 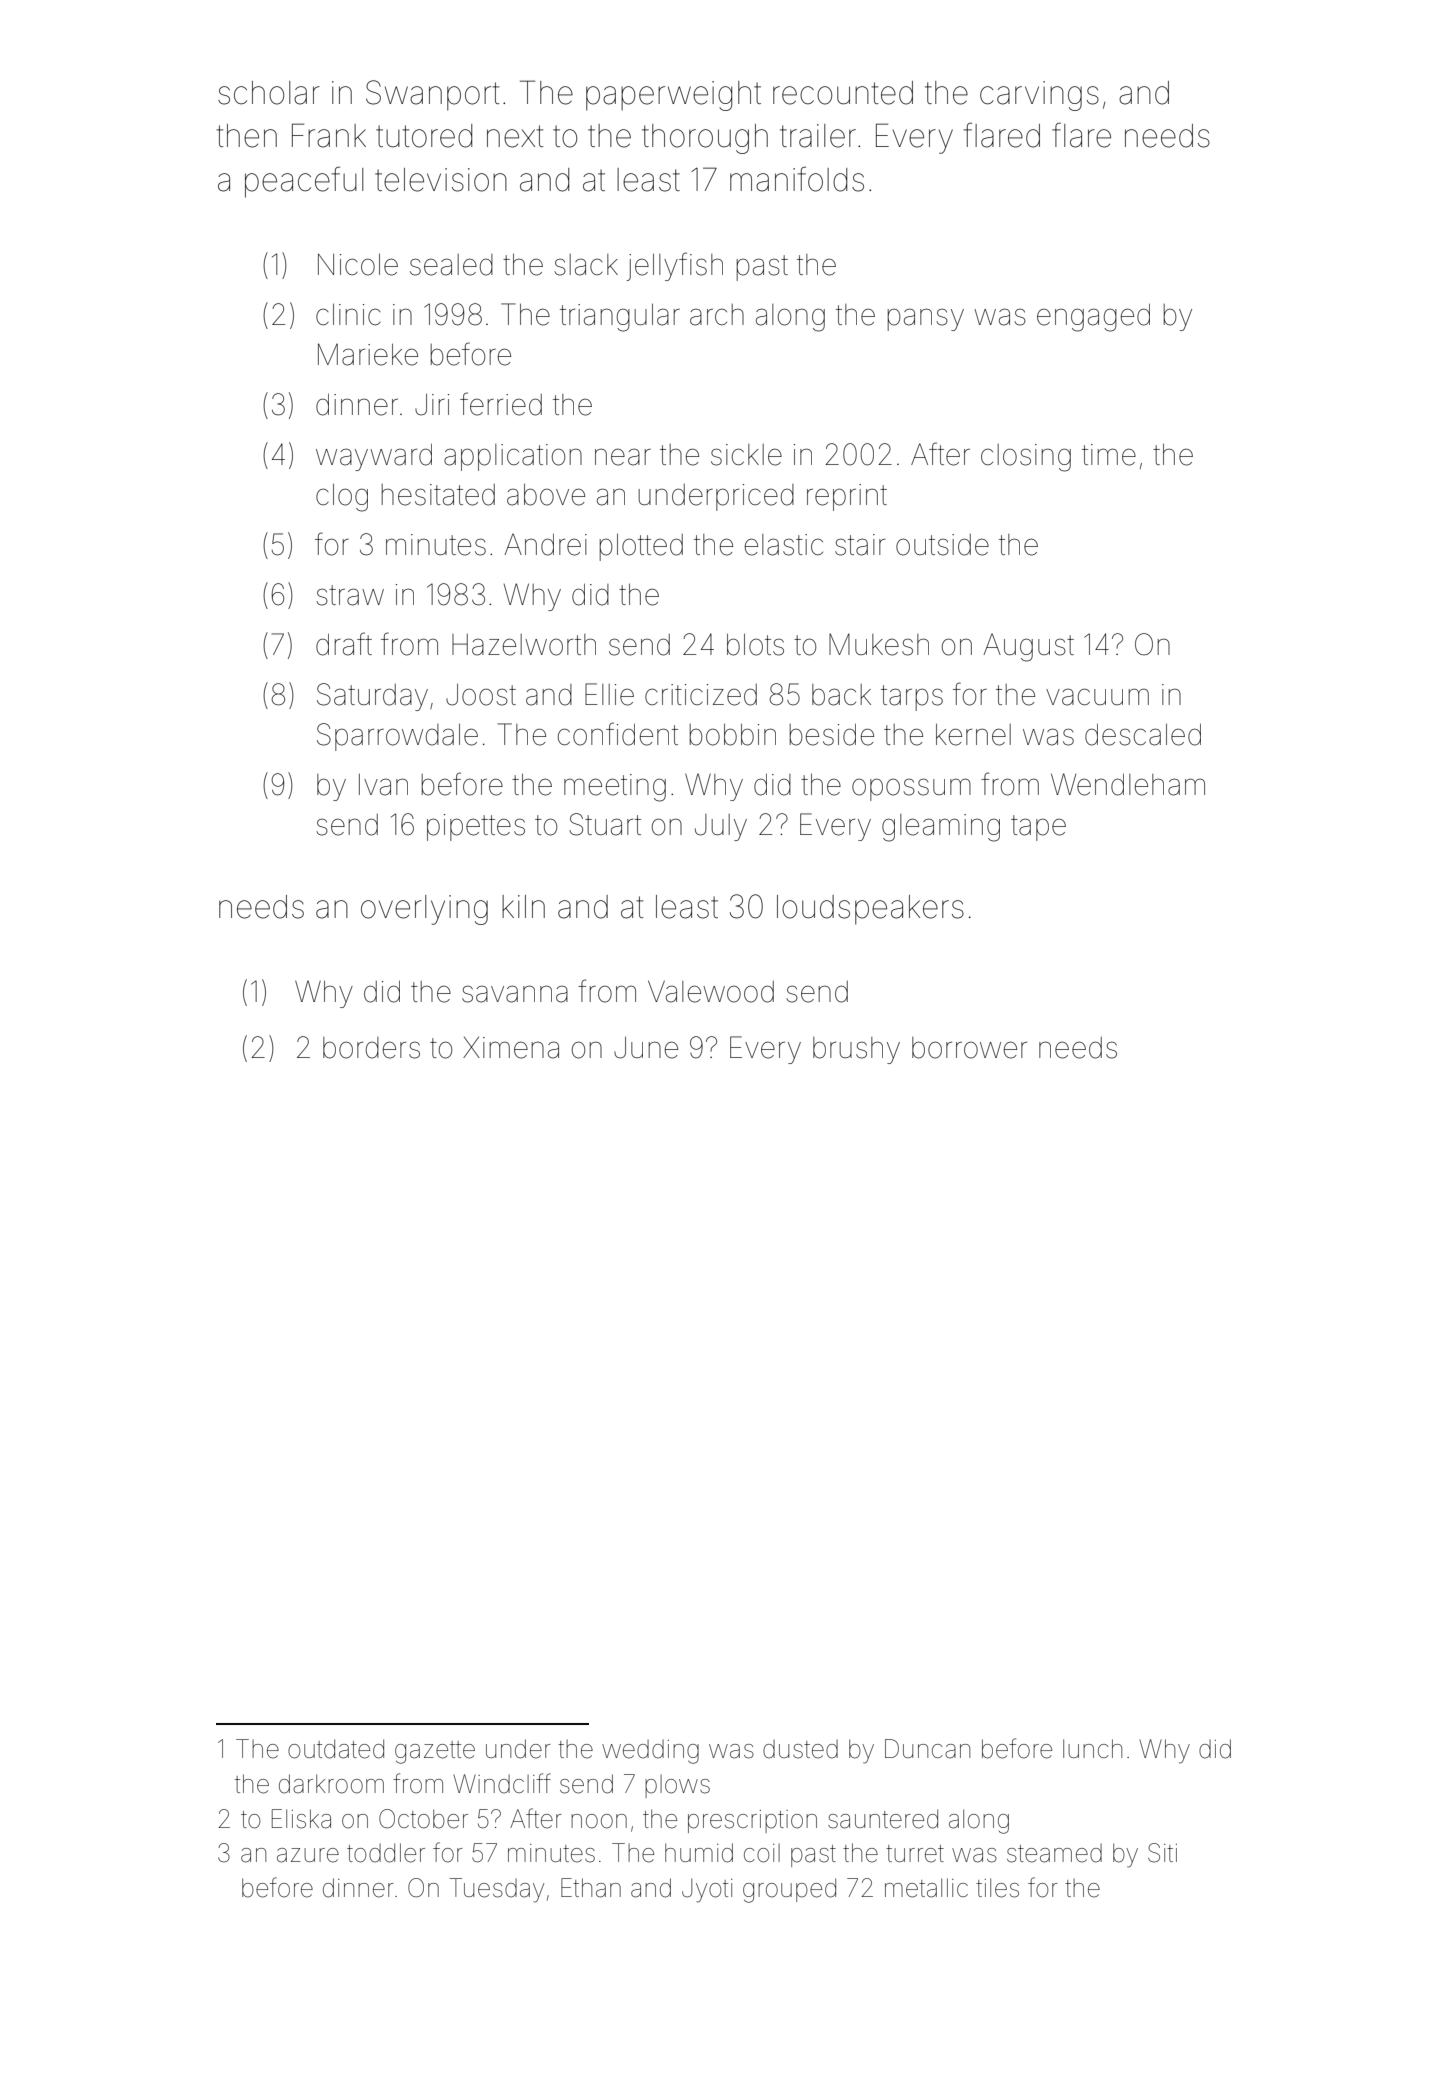 I want to click on carvings, so click(x=1039, y=96).
